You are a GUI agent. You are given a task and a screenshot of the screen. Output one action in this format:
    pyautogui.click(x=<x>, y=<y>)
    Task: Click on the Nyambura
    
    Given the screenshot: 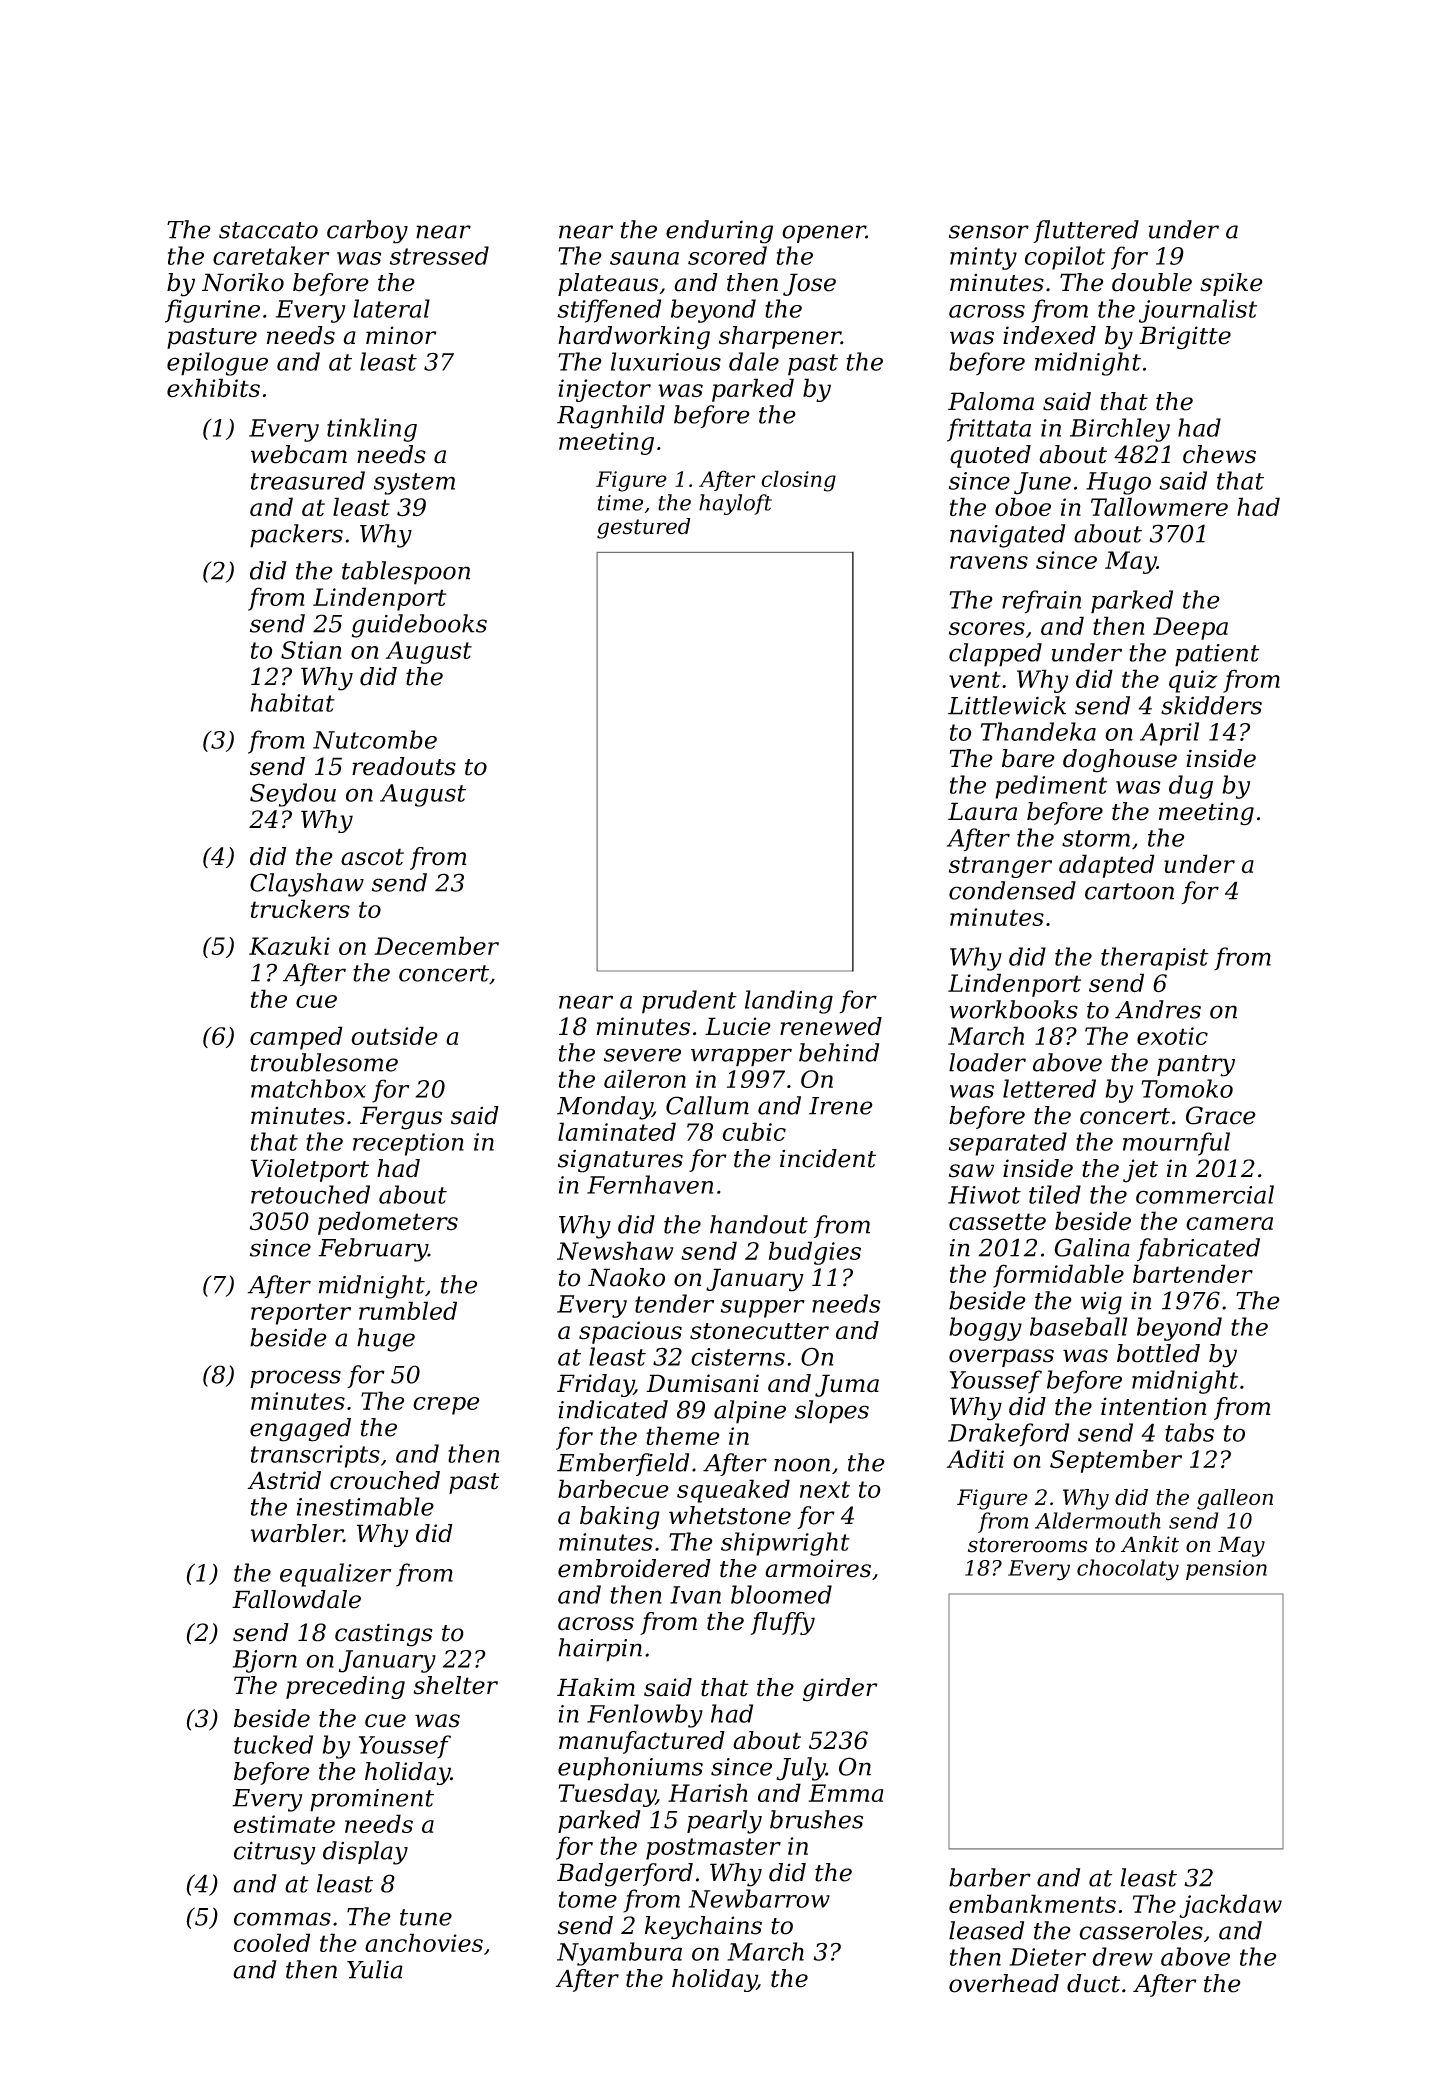 What is the action you would take?
    pyautogui.click(x=619, y=1954)
